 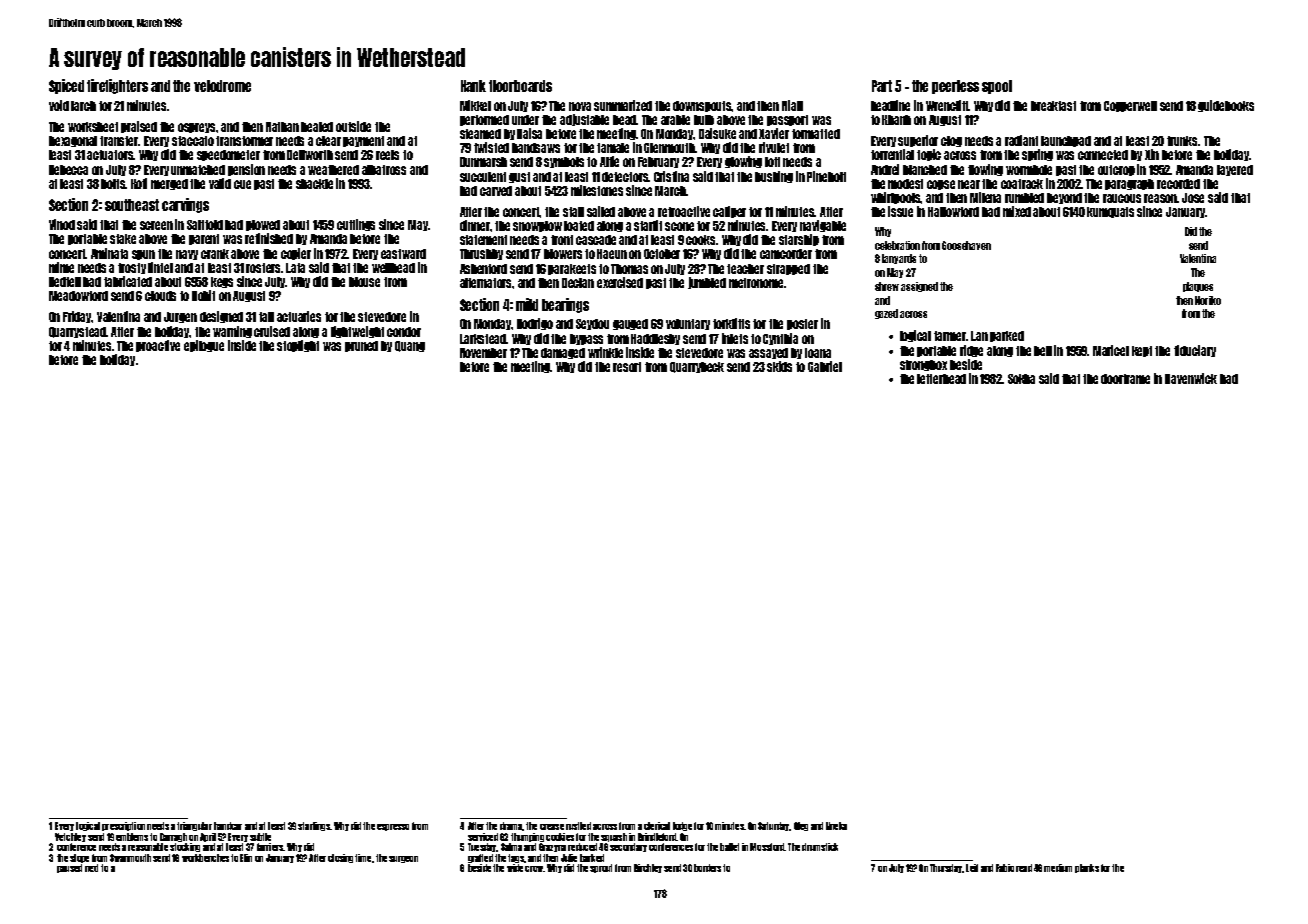 What do you see at coordinates (1024, 868) in the screenshot?
I see `read` at bounding box center [1024, 868].
